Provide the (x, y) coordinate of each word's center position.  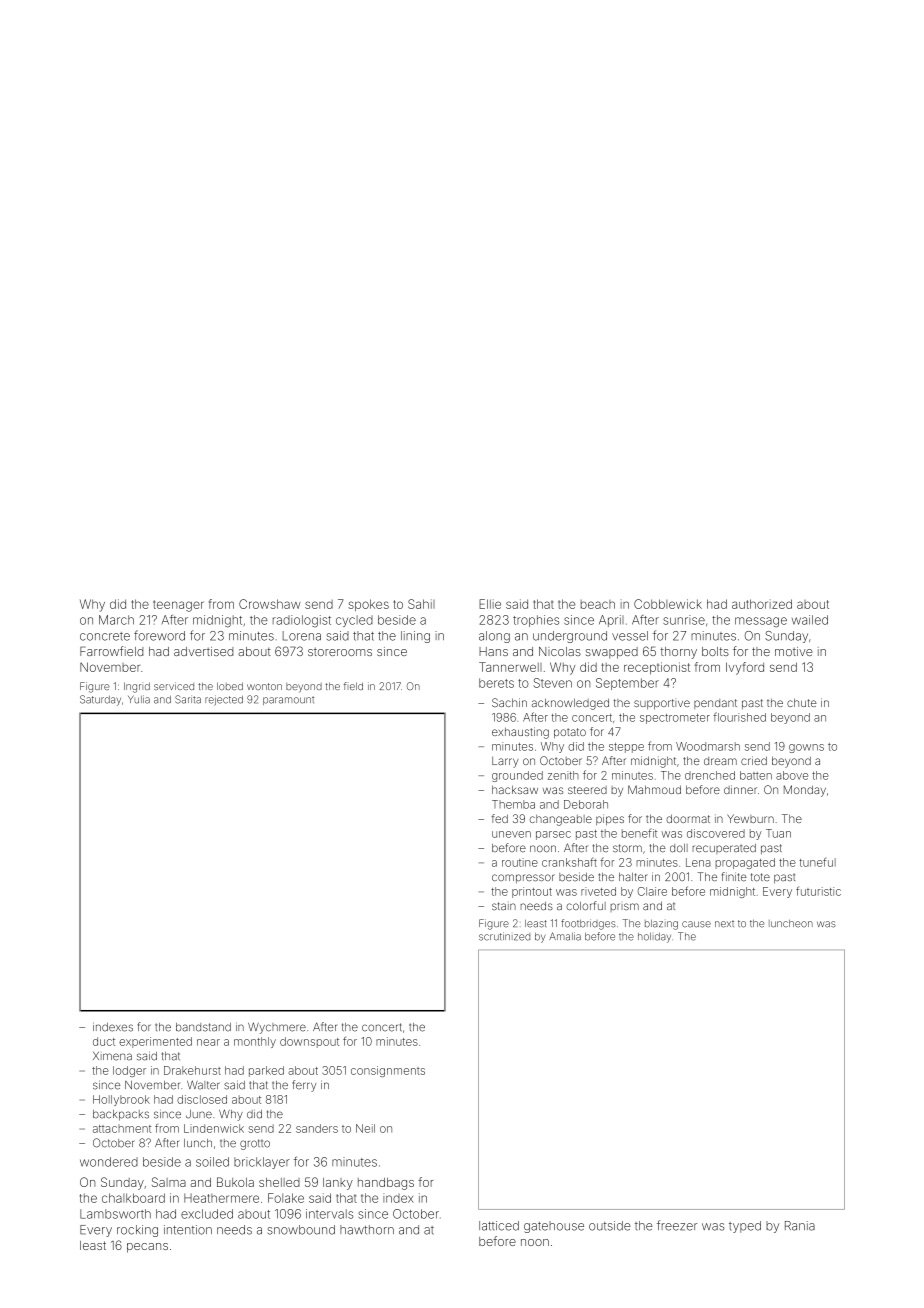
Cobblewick (668, 604)
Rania (800, 1226)
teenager (178, 606)
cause (696, 924)
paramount (288, 700)
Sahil (421, 604)
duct (104, 1041)
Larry (505, 762)
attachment (122, 1129)
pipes (610, 819)
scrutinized (504, 936)
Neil (365, 1128)
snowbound (301, 1230)
